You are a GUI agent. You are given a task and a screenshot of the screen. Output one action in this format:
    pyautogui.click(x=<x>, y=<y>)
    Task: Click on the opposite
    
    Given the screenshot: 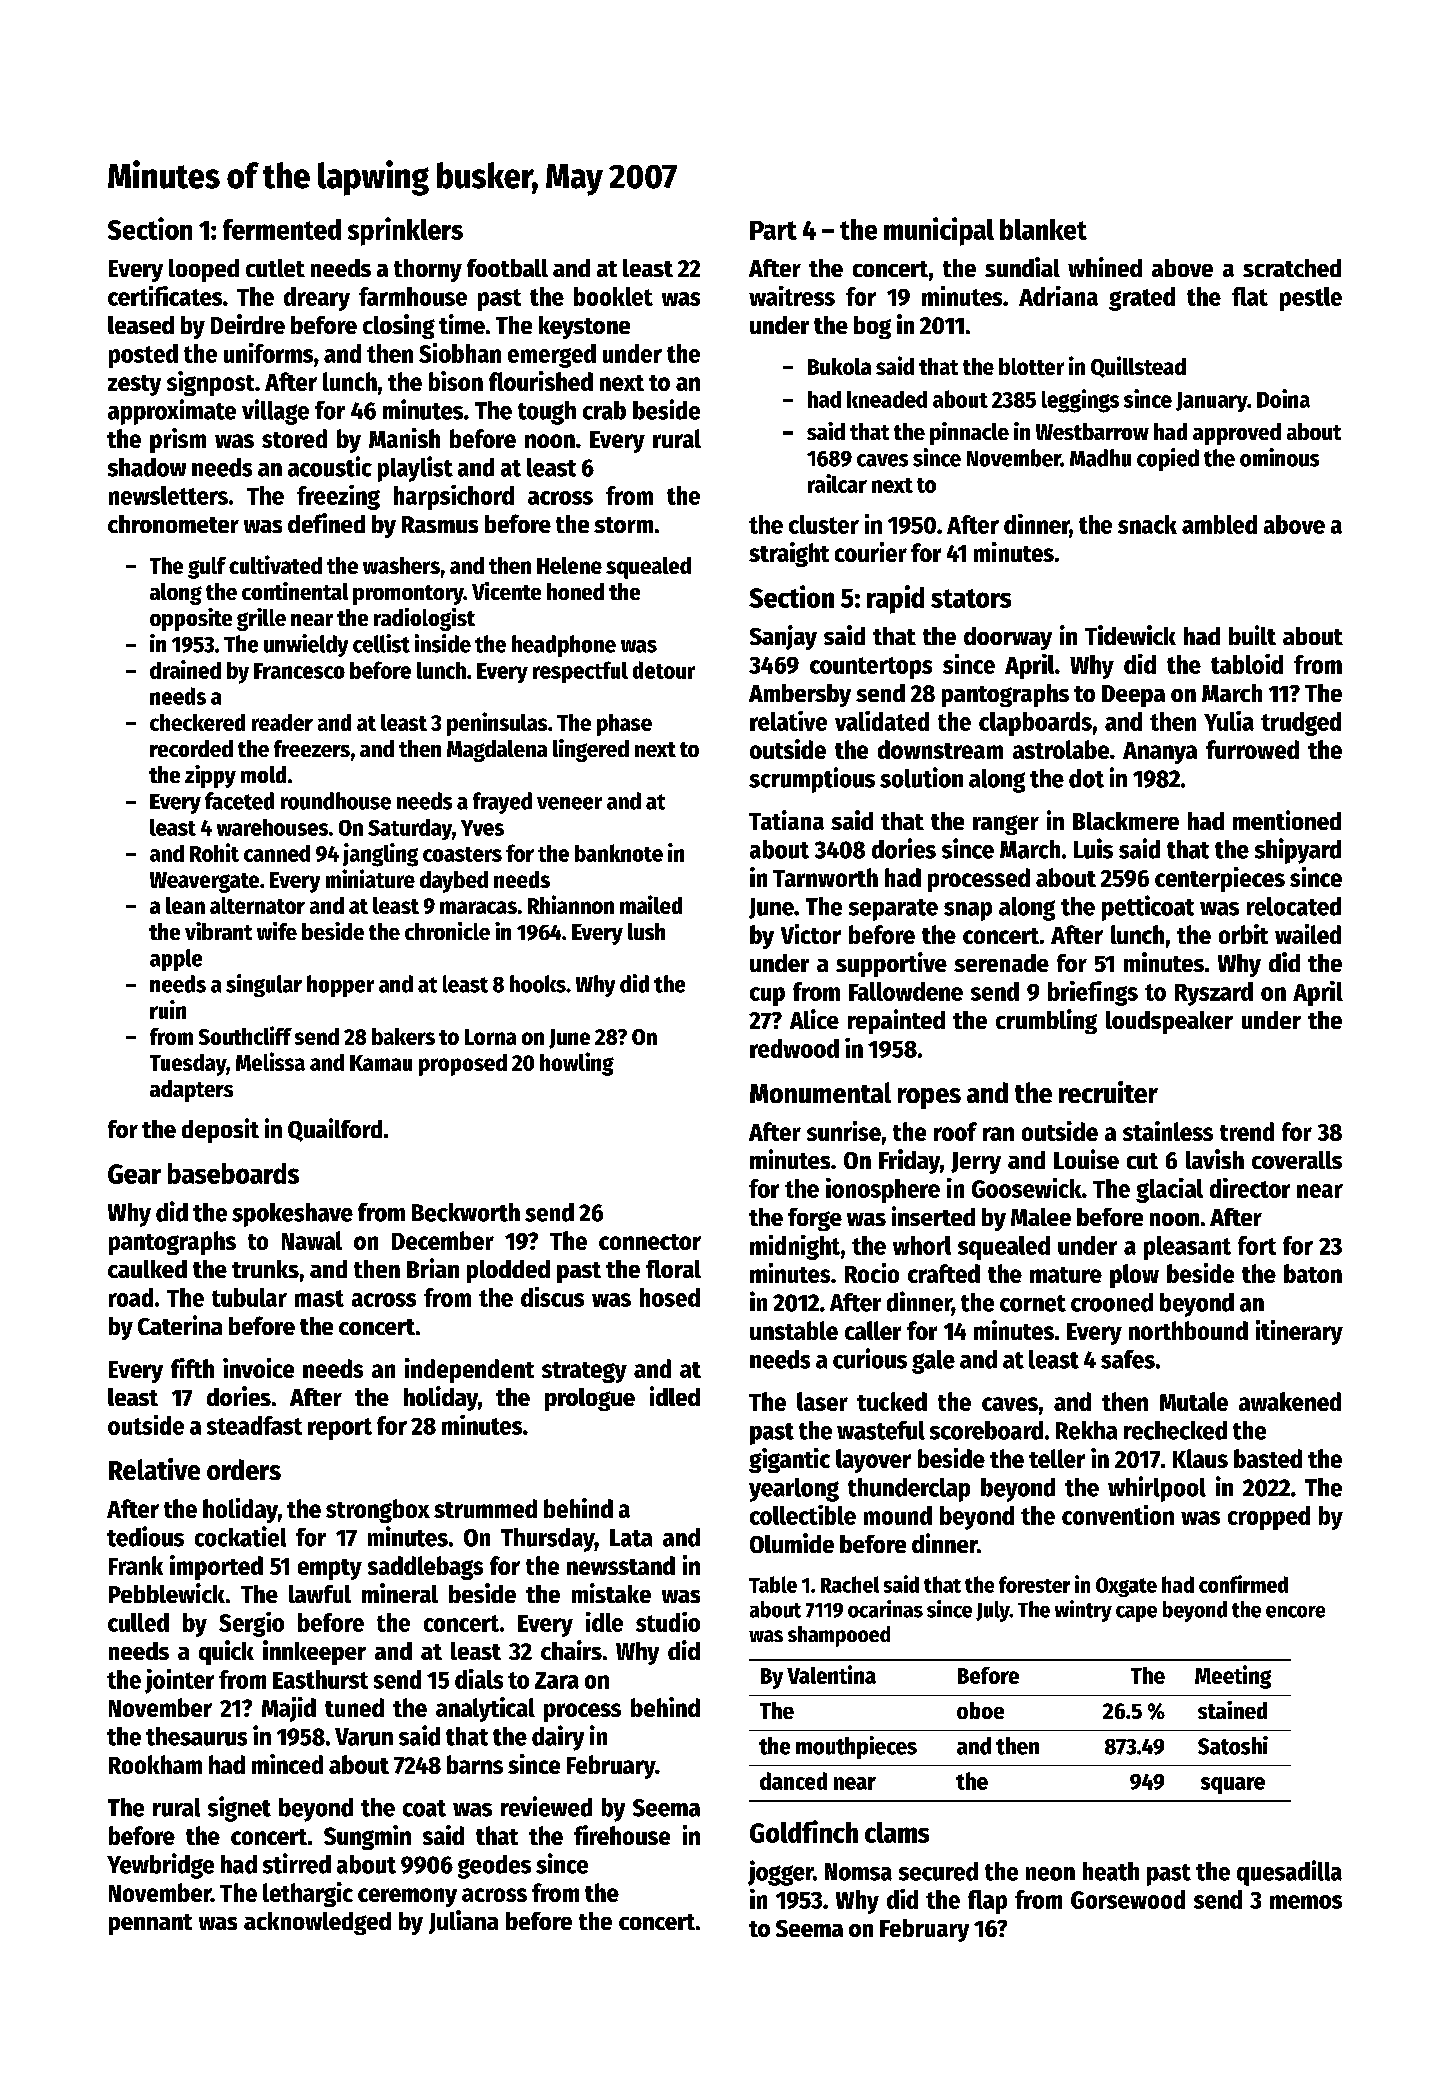 What is the action you would take?
    pyautogui.click(x=191, y=619)
